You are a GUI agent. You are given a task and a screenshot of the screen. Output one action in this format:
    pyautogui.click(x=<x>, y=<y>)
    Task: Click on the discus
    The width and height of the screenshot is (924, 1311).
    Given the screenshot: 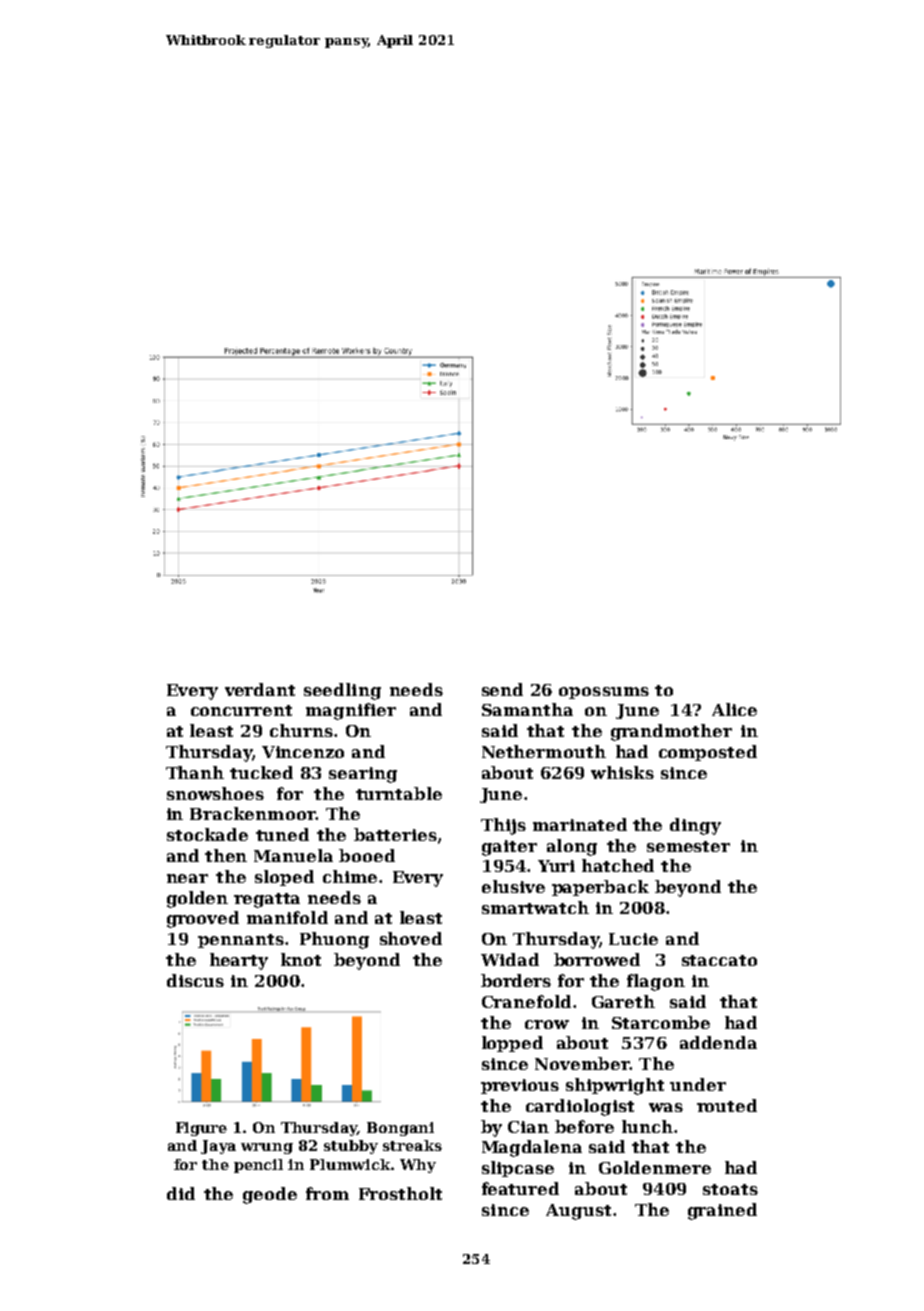 What is the action you would take?
    pyautogui.click(x=195, y=980)
